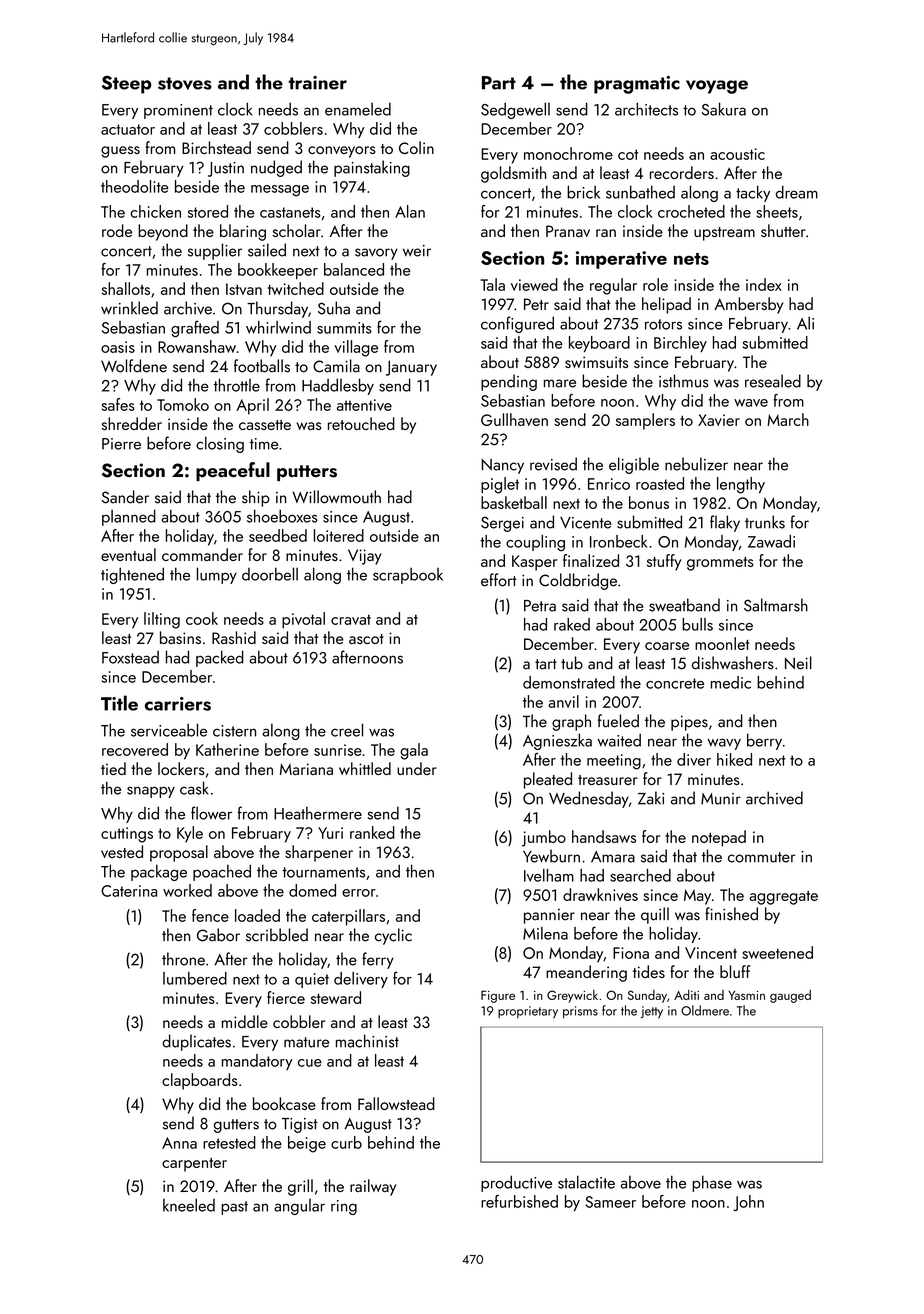 The width and height of the screenshot is (924, 1314). What do you see at coordinates (568, 153) in the screenshot?
I see `monochrome` at bounding box center [568, 153].
